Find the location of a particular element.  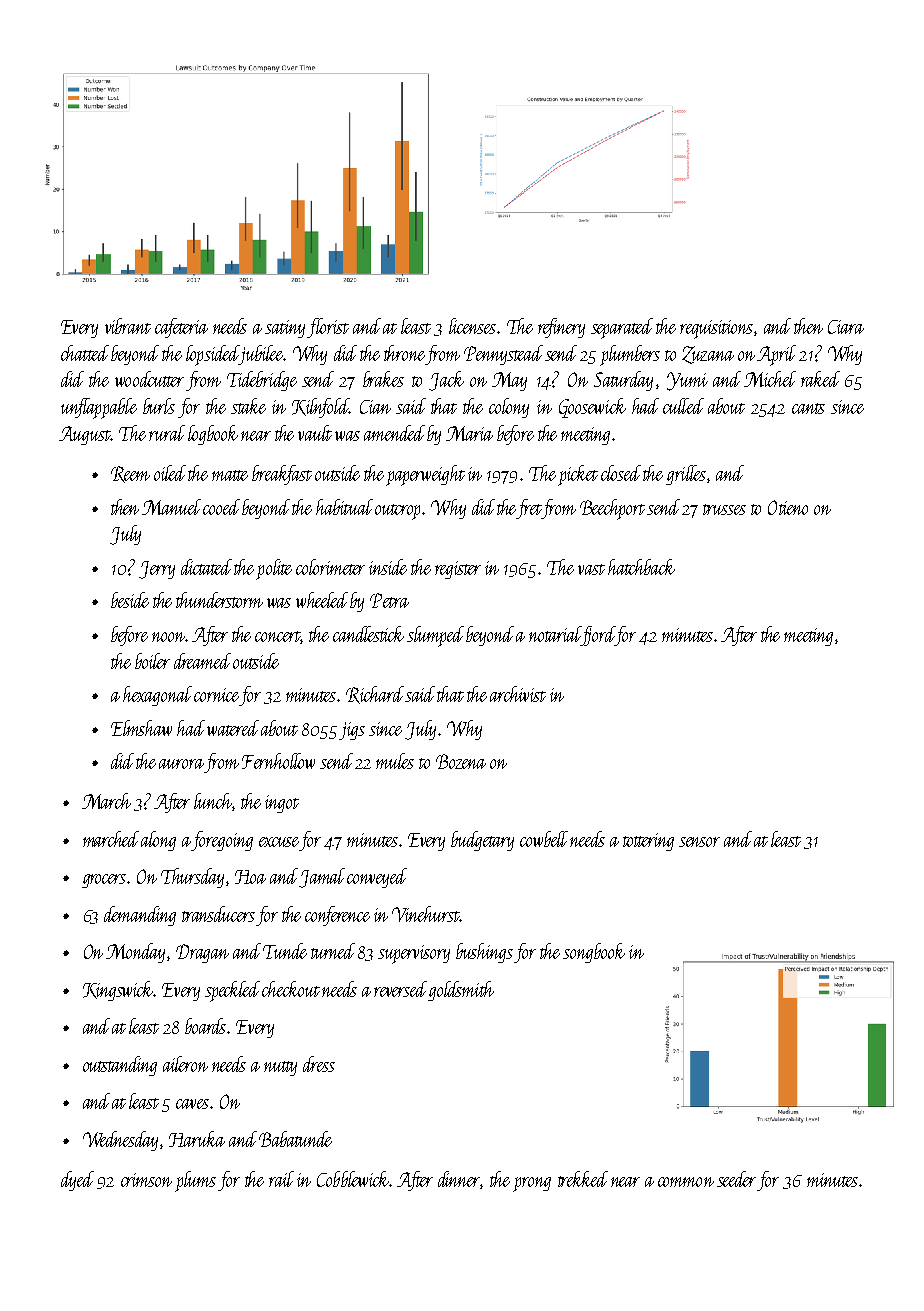

licenses is located at coordinates (472, 326).
